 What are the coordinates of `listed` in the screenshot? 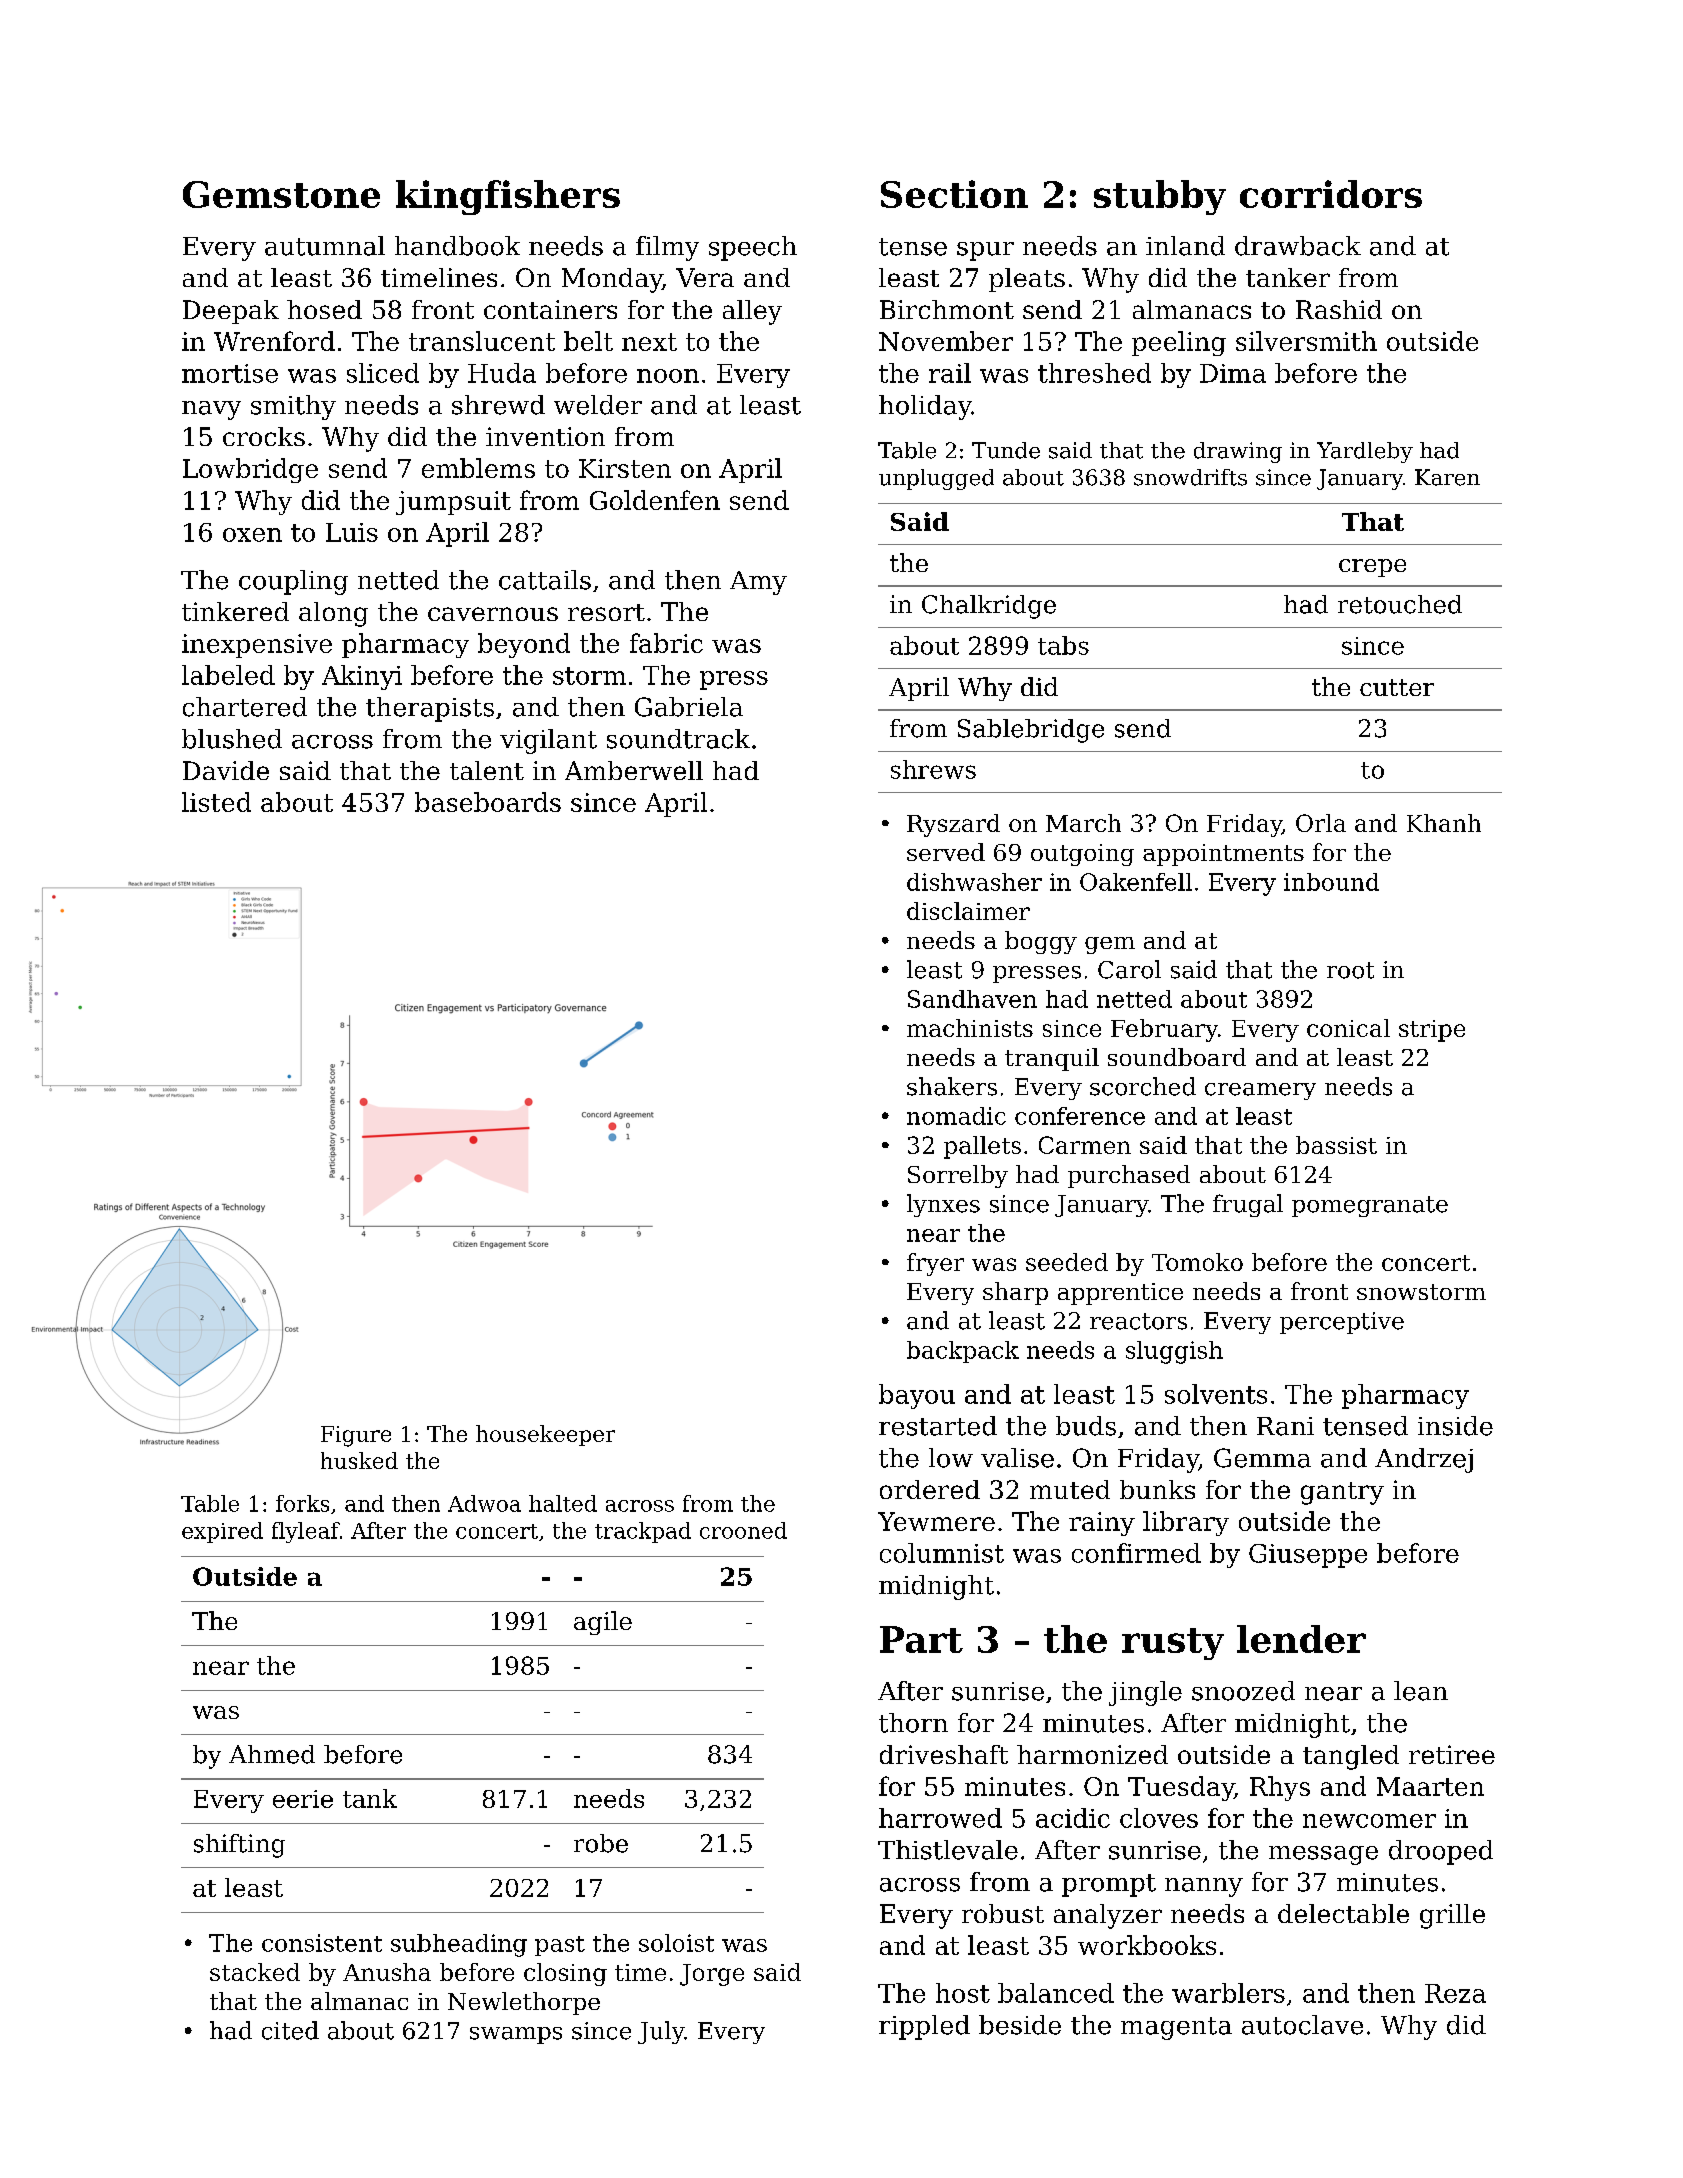 It's located at (216, 802).
